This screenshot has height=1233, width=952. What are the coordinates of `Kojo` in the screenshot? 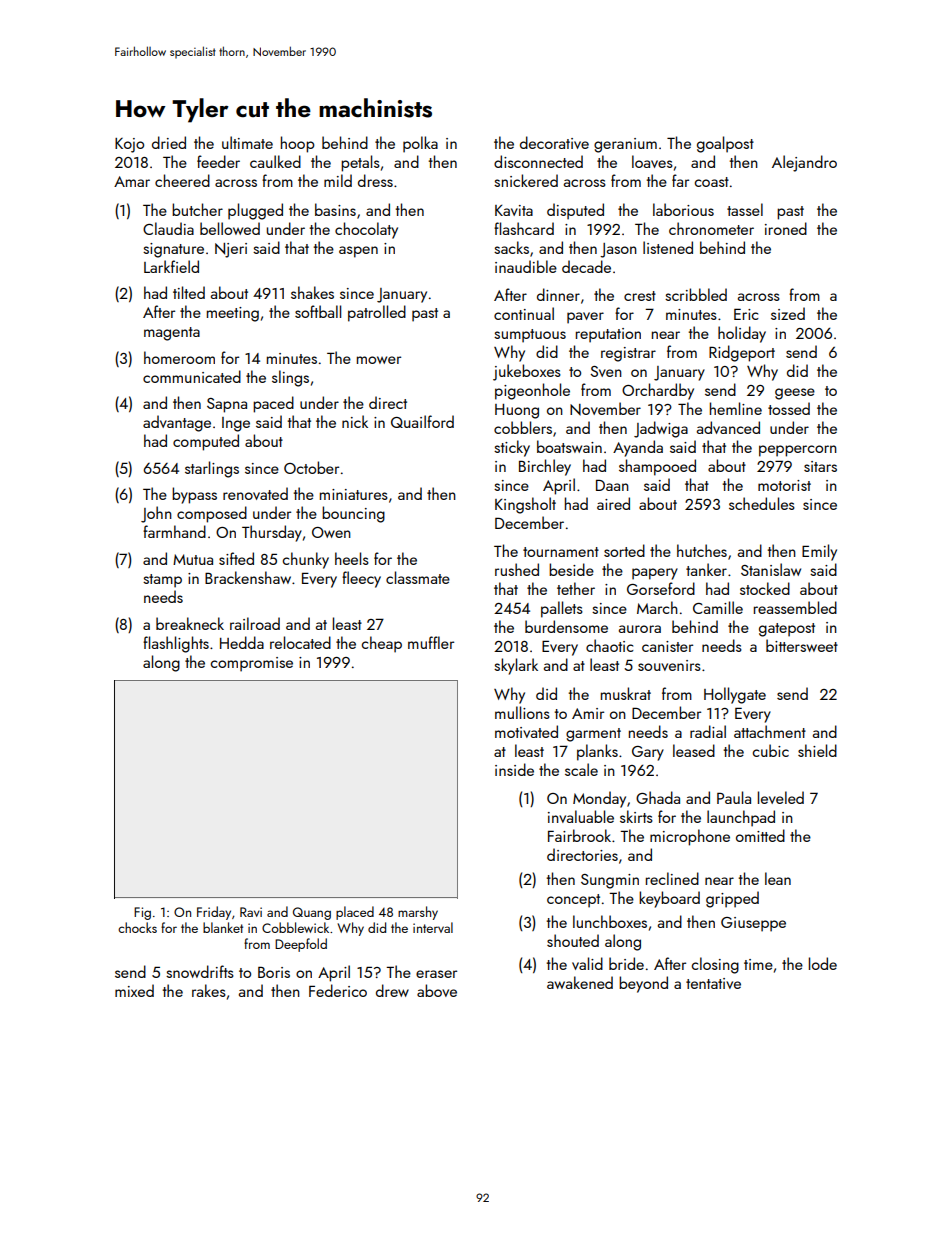 It's located at (129, 145).
